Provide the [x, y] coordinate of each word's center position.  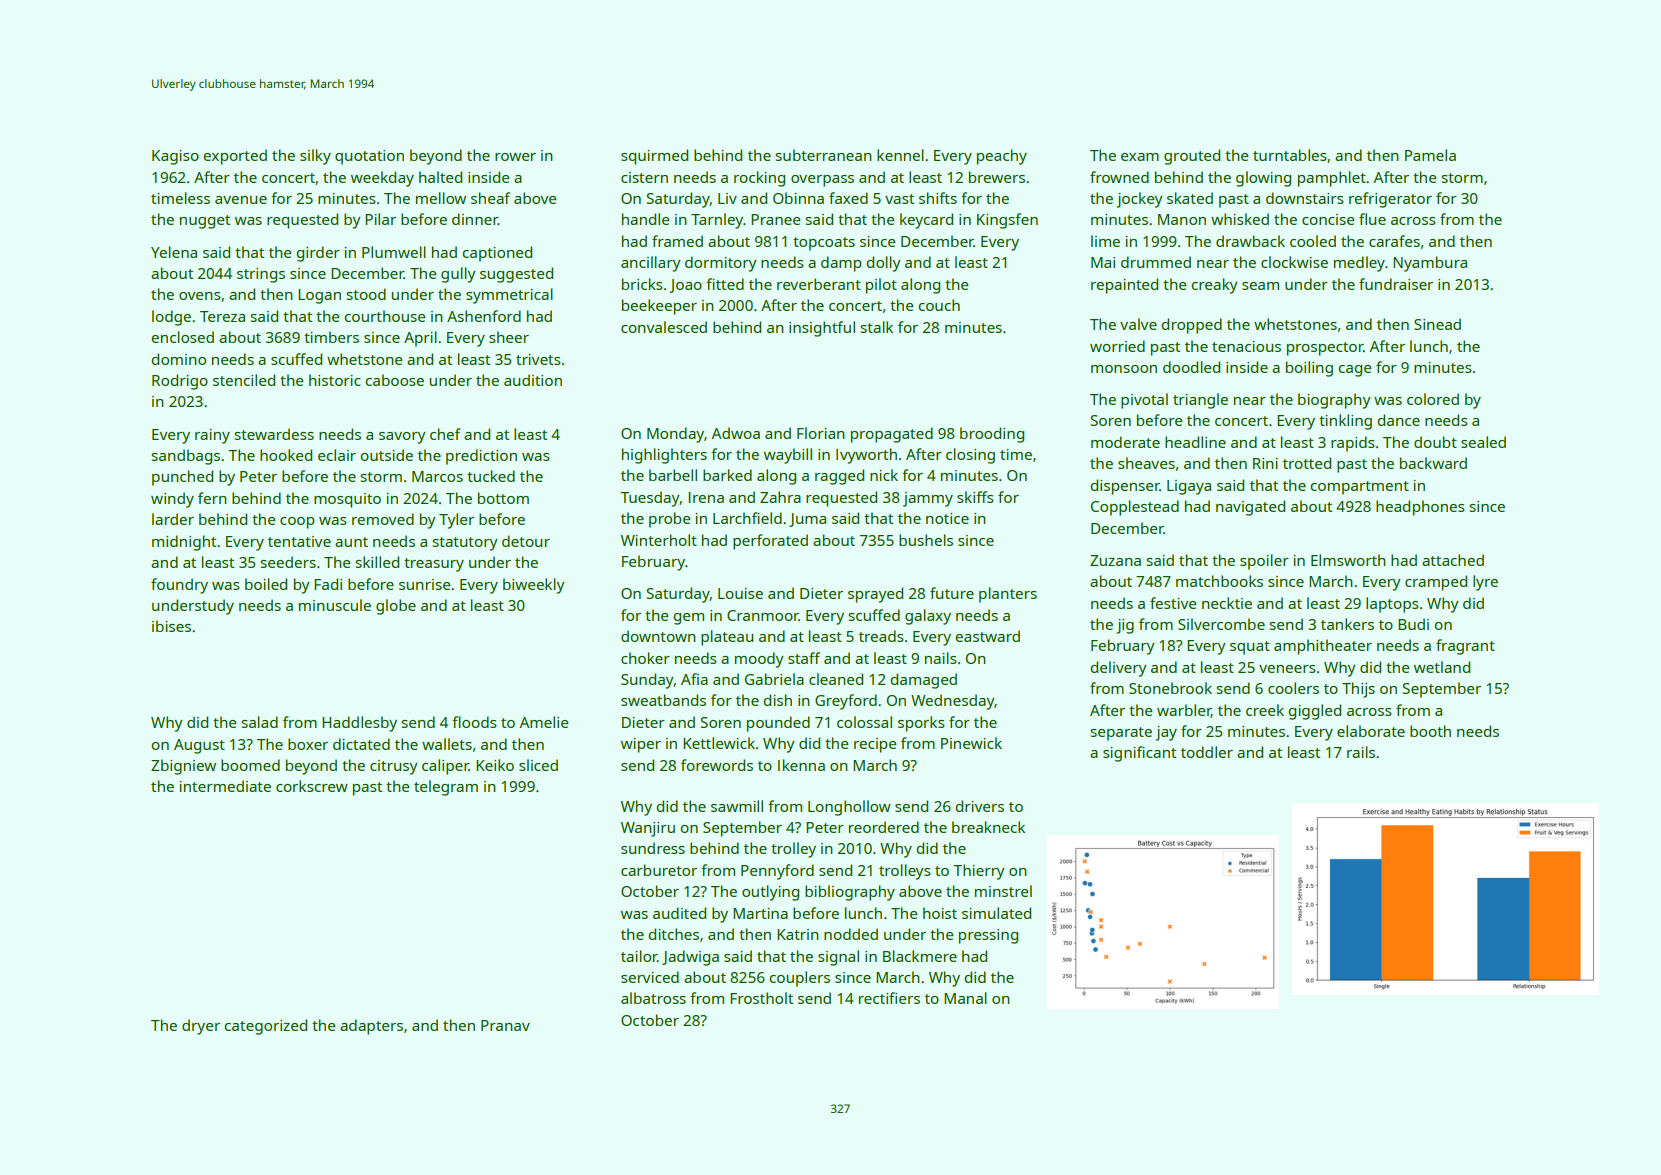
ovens [200, 296]
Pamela [1430, 155]
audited [679, 913]
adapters [371, 1027]
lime [1105, 241]
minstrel [1003, 891]
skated [1190, 198]
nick [884, 475]
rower [515, 157]
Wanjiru [648, 829]
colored [1433, 399]
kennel [900, 155]
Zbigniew [183, 767]
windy [172, 500]
